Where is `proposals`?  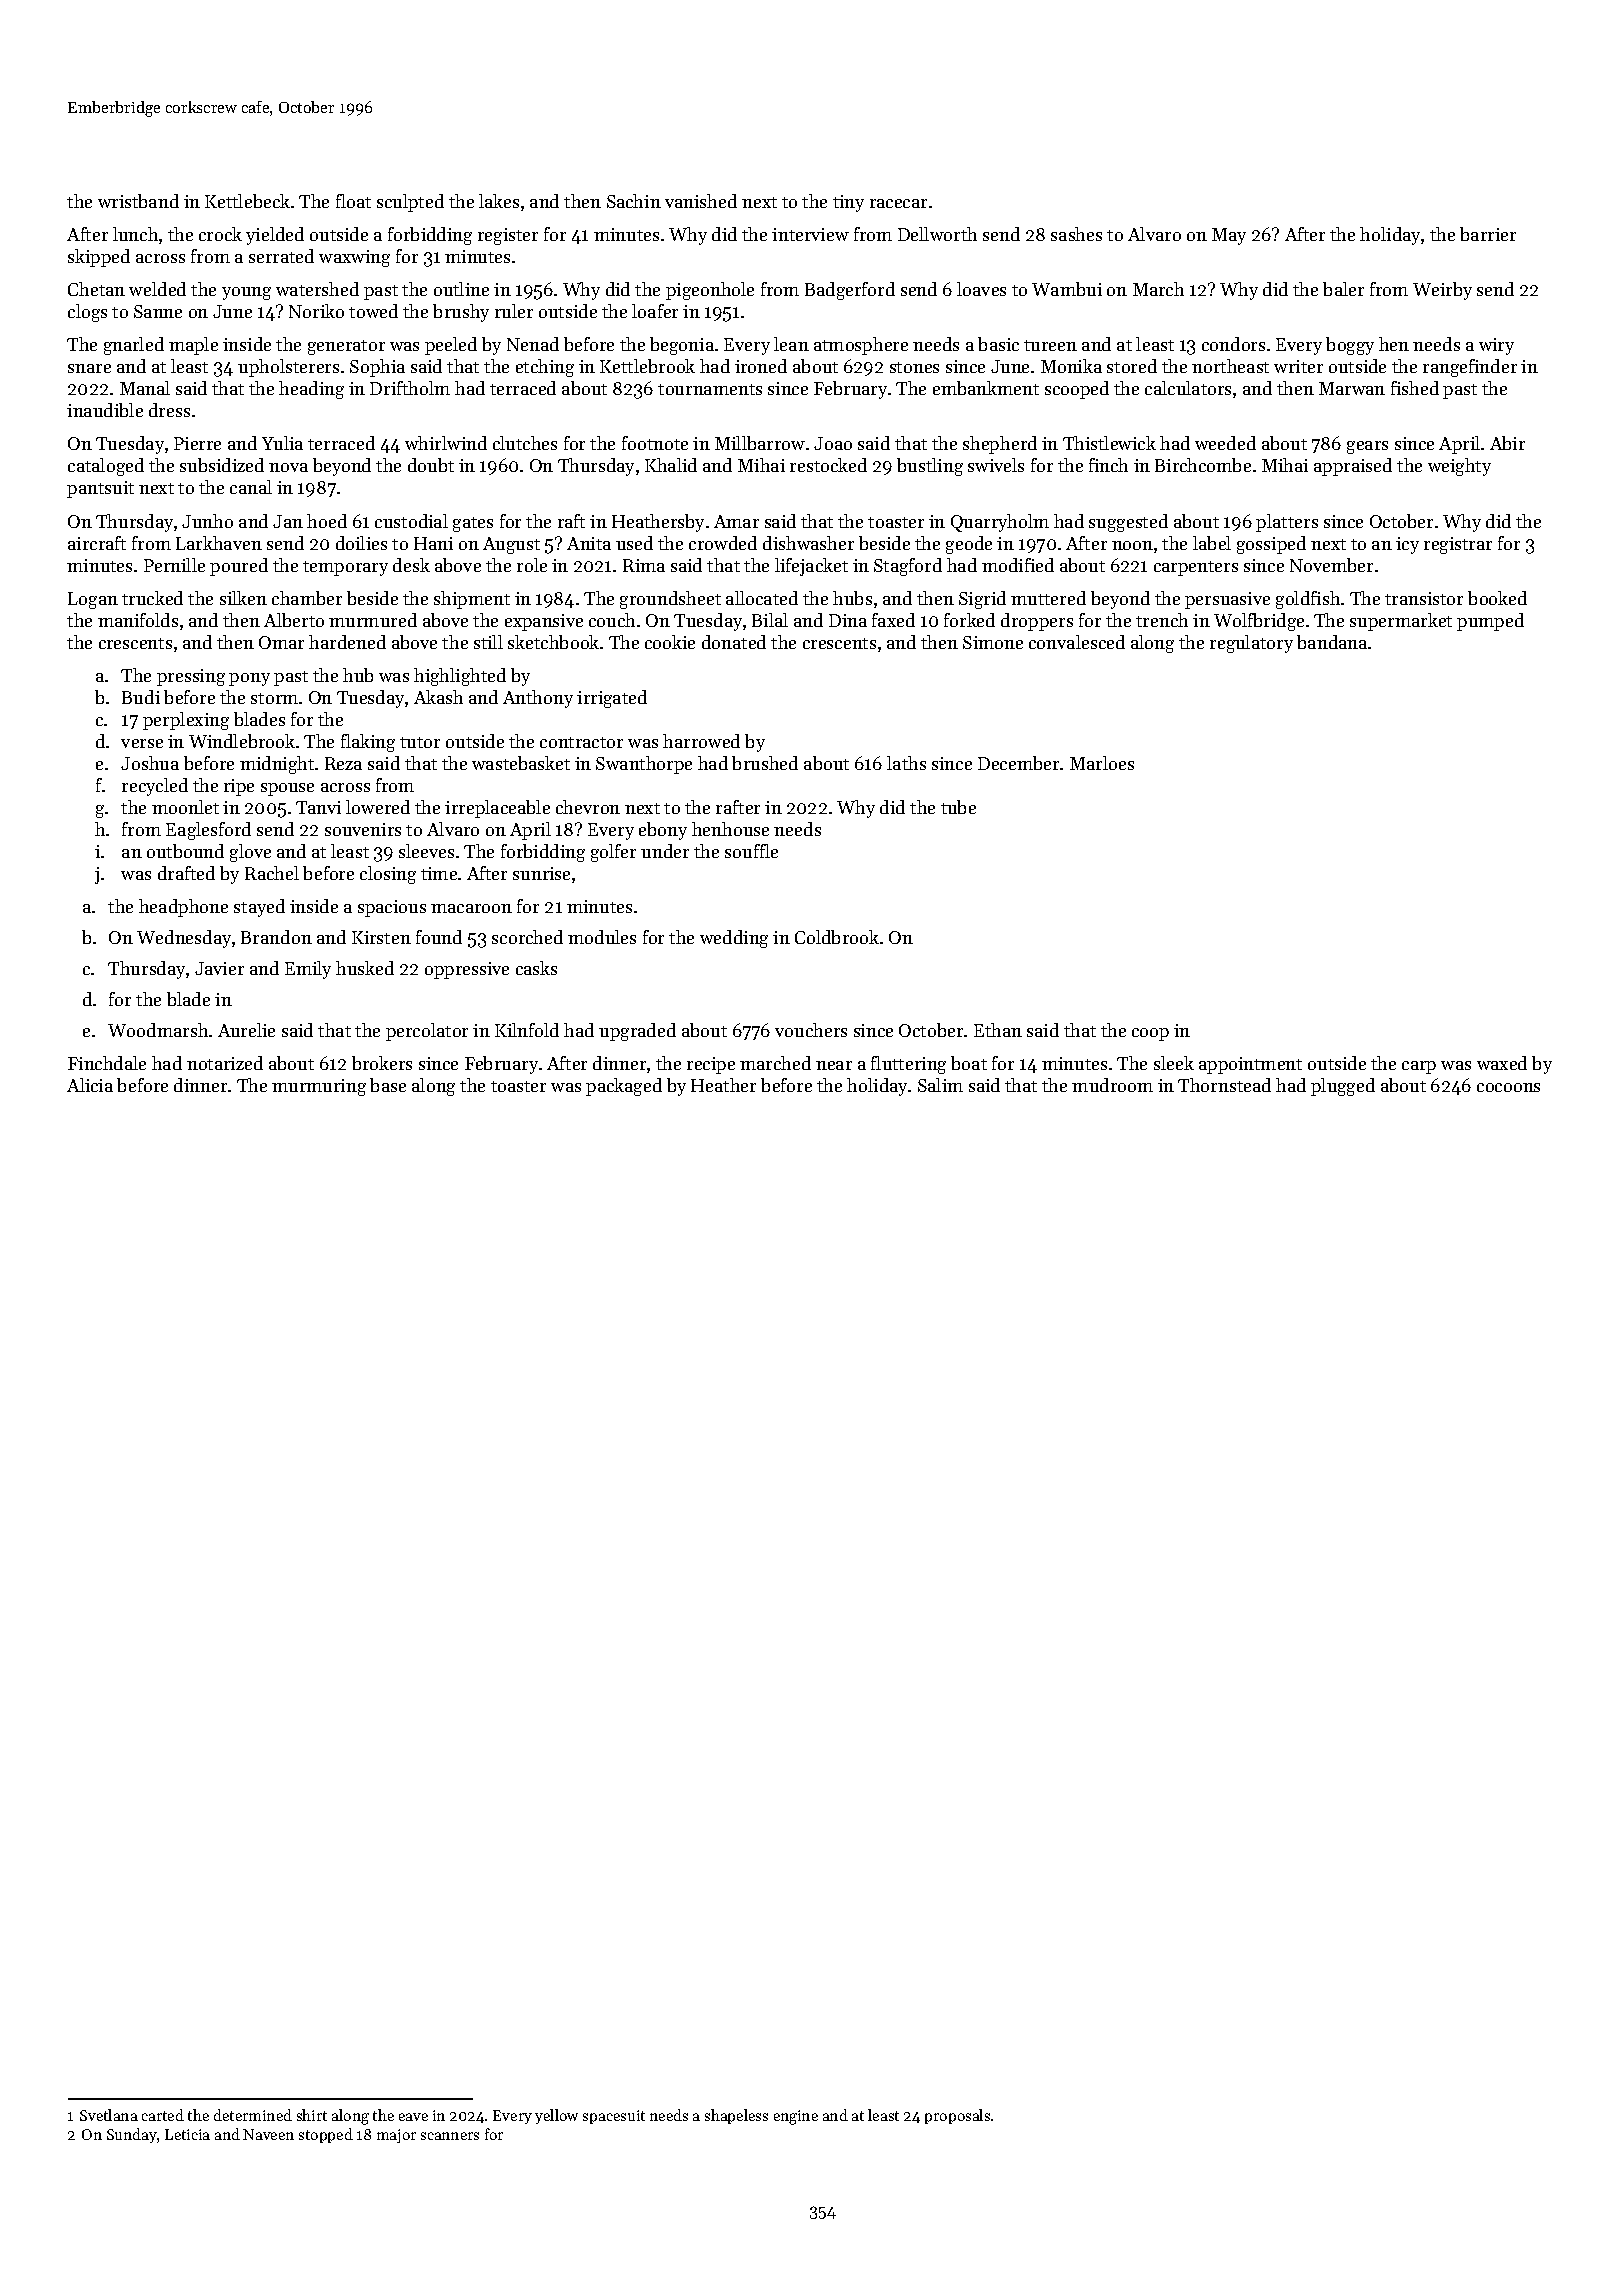 proposals is located at coordinates (957, 2116).
